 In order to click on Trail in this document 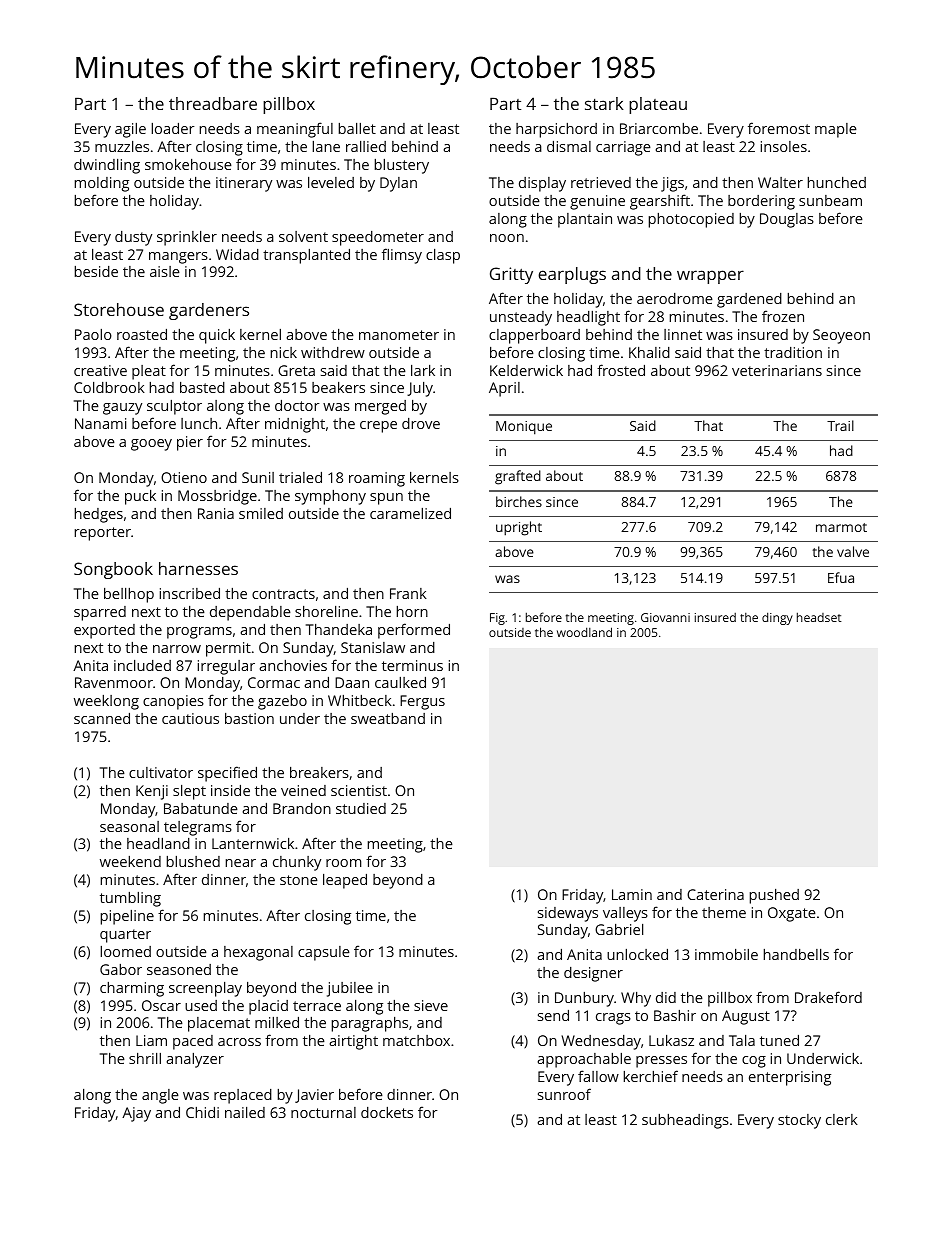, I will do `click(840, 425)`.
